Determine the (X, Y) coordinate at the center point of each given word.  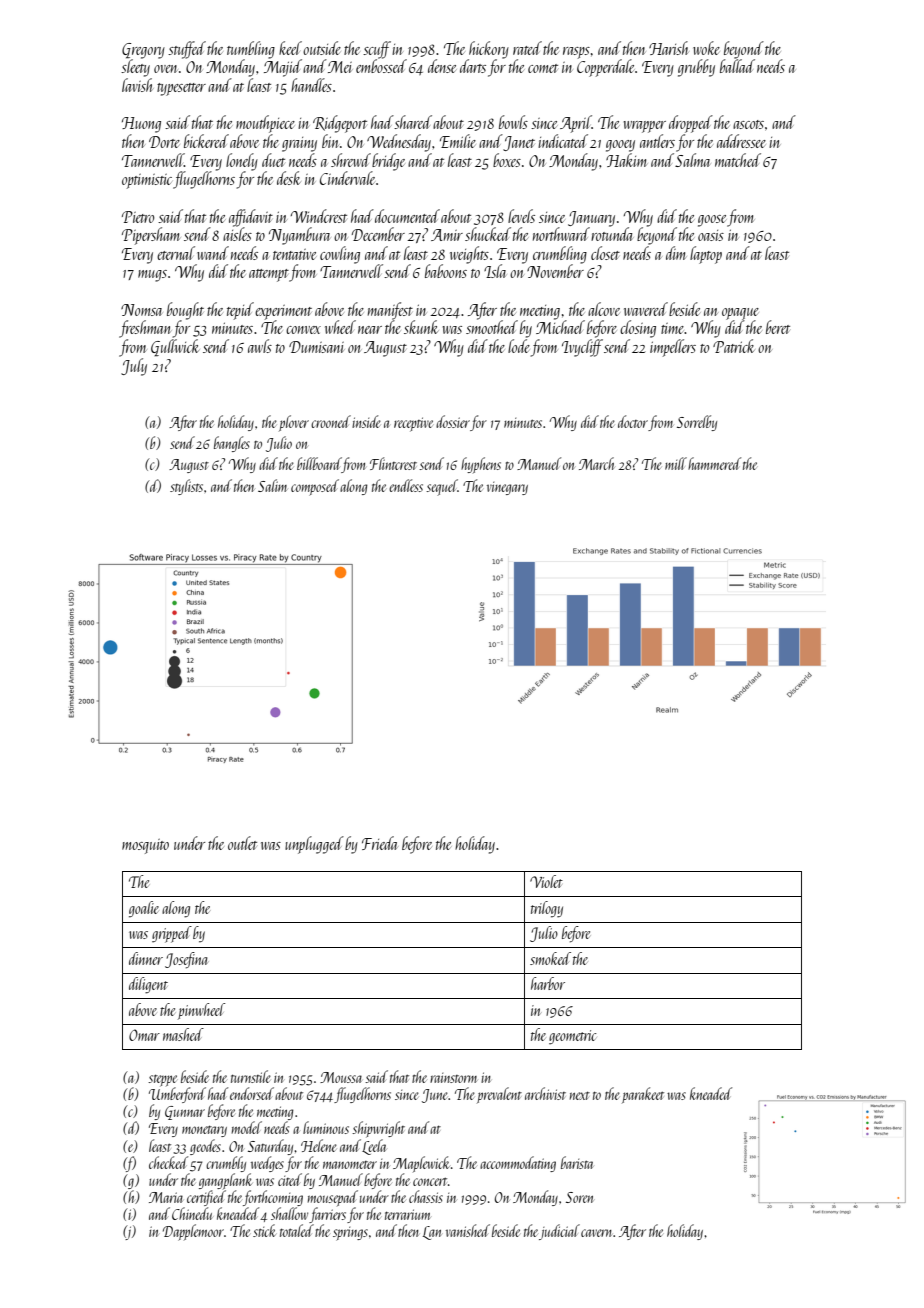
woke (706, 48)
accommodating (518, 1164)
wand (213, 253)
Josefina (186, 960)
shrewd (351, 160)
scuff (377, 50)
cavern (596, 1233)
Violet (546, 881)
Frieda (380, 843)
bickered (206, 141)
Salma (692, 160)
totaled (297, 1230)
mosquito (145, 846)
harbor (548, 983)
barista (577, 1162)
